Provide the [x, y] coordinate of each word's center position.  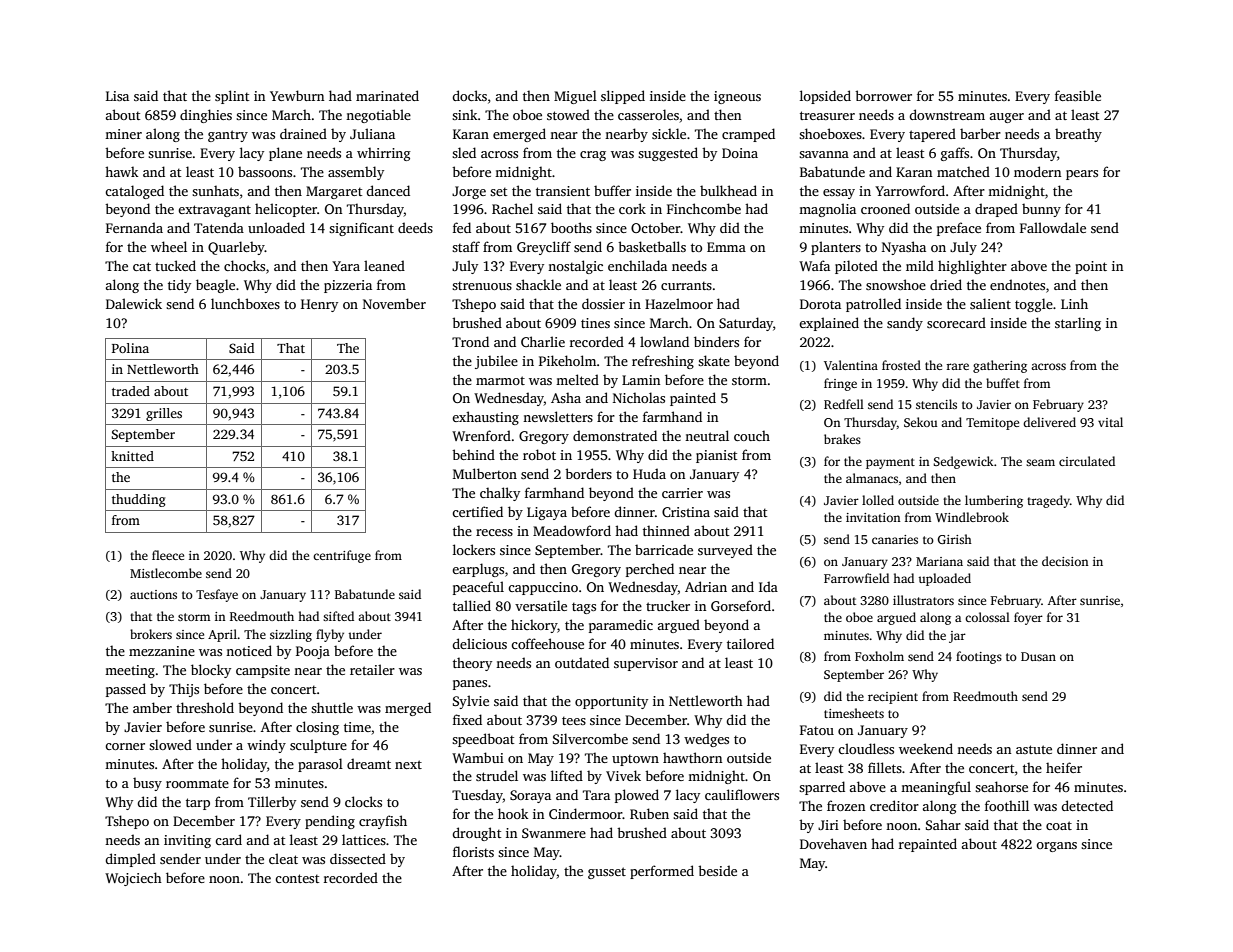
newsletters [558, 416]
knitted [132, 456]
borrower [883, 95]
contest [297, 878]
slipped [623, 97]
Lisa [117, 96]
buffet [1003, 383]
